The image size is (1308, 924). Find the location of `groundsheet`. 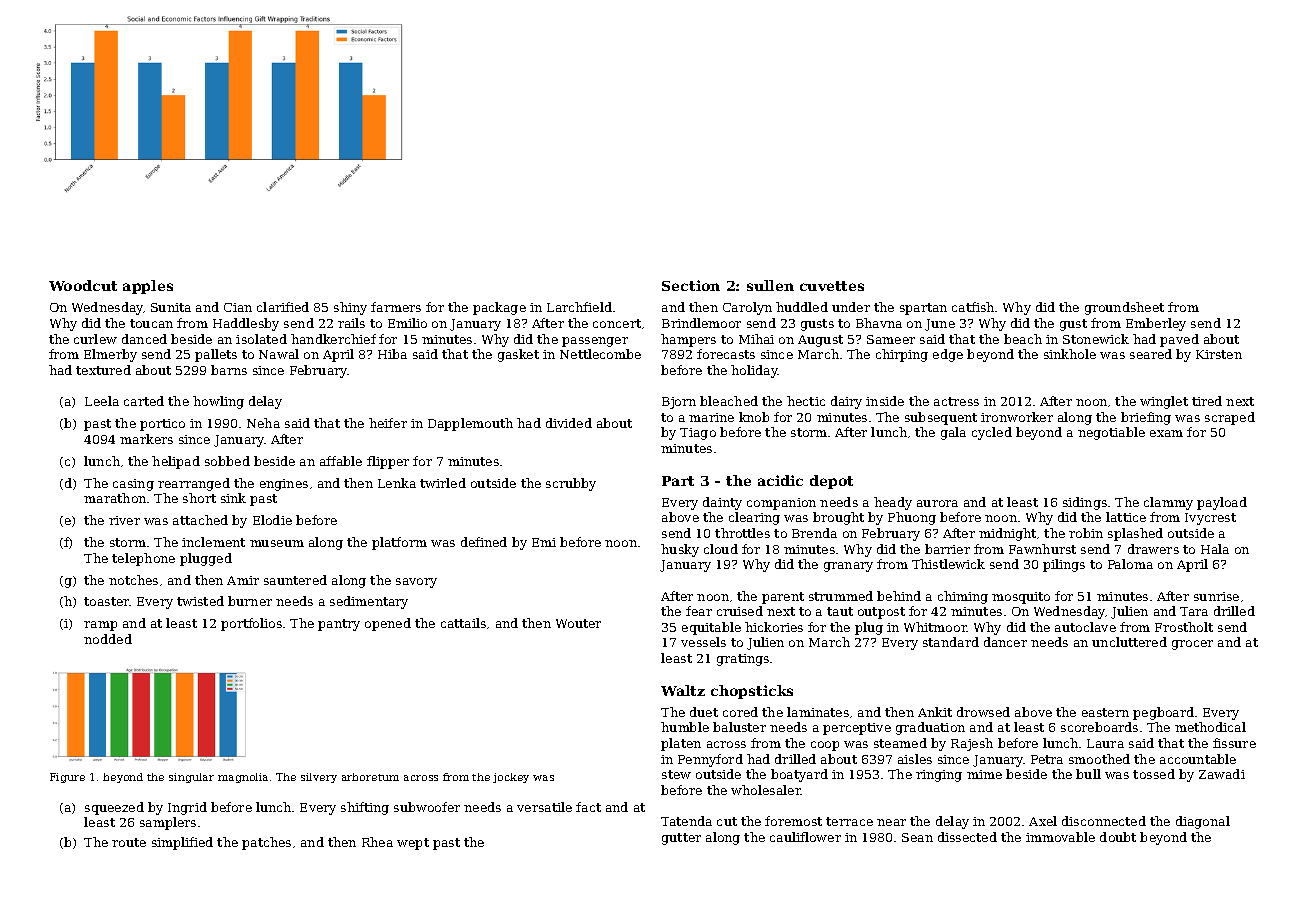

groundsheet is located at coordinates (1124, 308).
